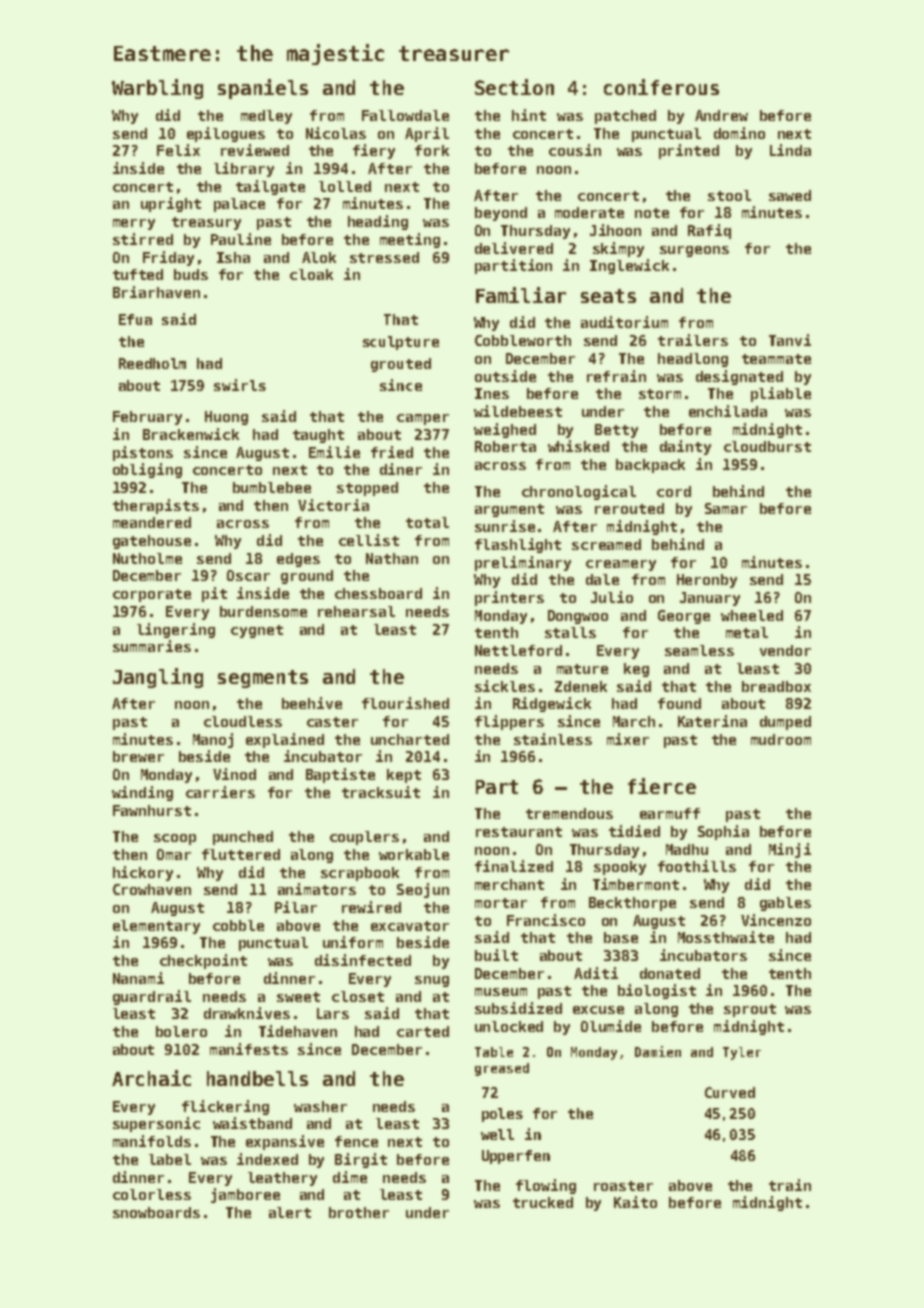 Image resolution: width=924 pixels, height=1308 pixels. What do you see at coordinates (157, 89) in the image?
I see `Warbling` at bounding box center [157, 89].
